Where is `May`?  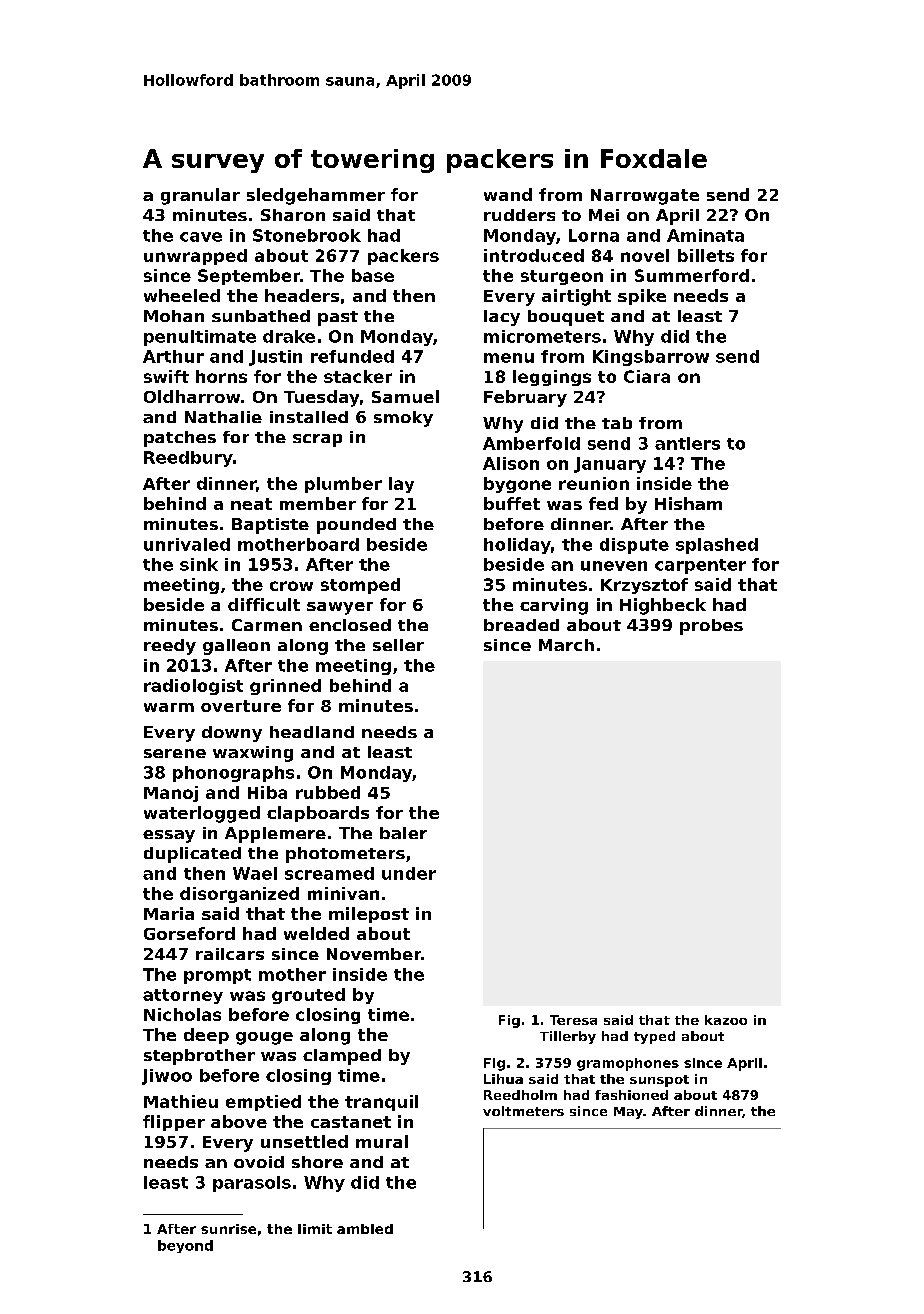
May is located at coordinates (628, 1113).
